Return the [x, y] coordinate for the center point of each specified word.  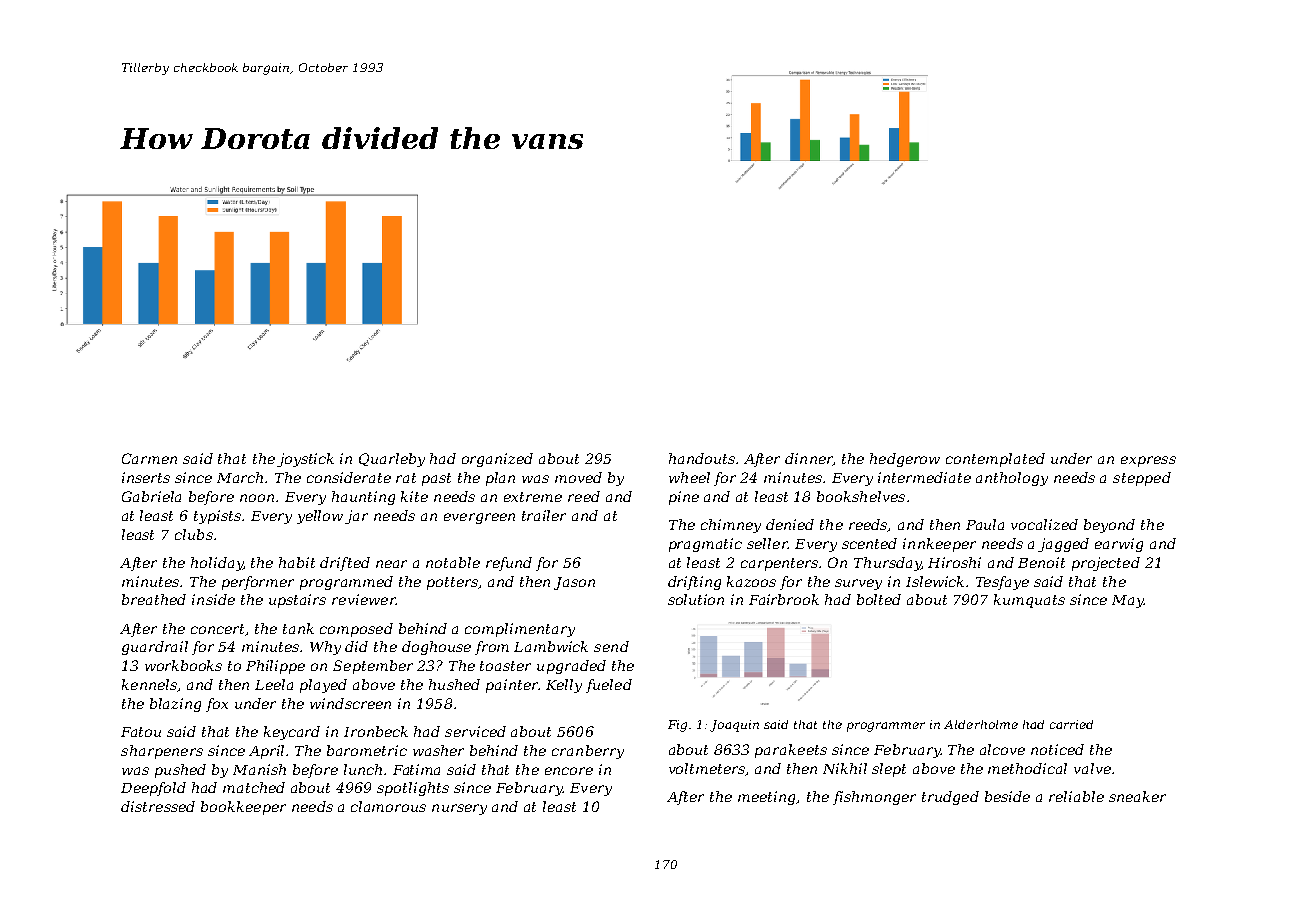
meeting [767, 798]
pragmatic [705, 545]
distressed [158, 806]
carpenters [779, 564]
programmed [346, 583]
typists [217, 517]
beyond [1109, 526]
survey [858, 584]
